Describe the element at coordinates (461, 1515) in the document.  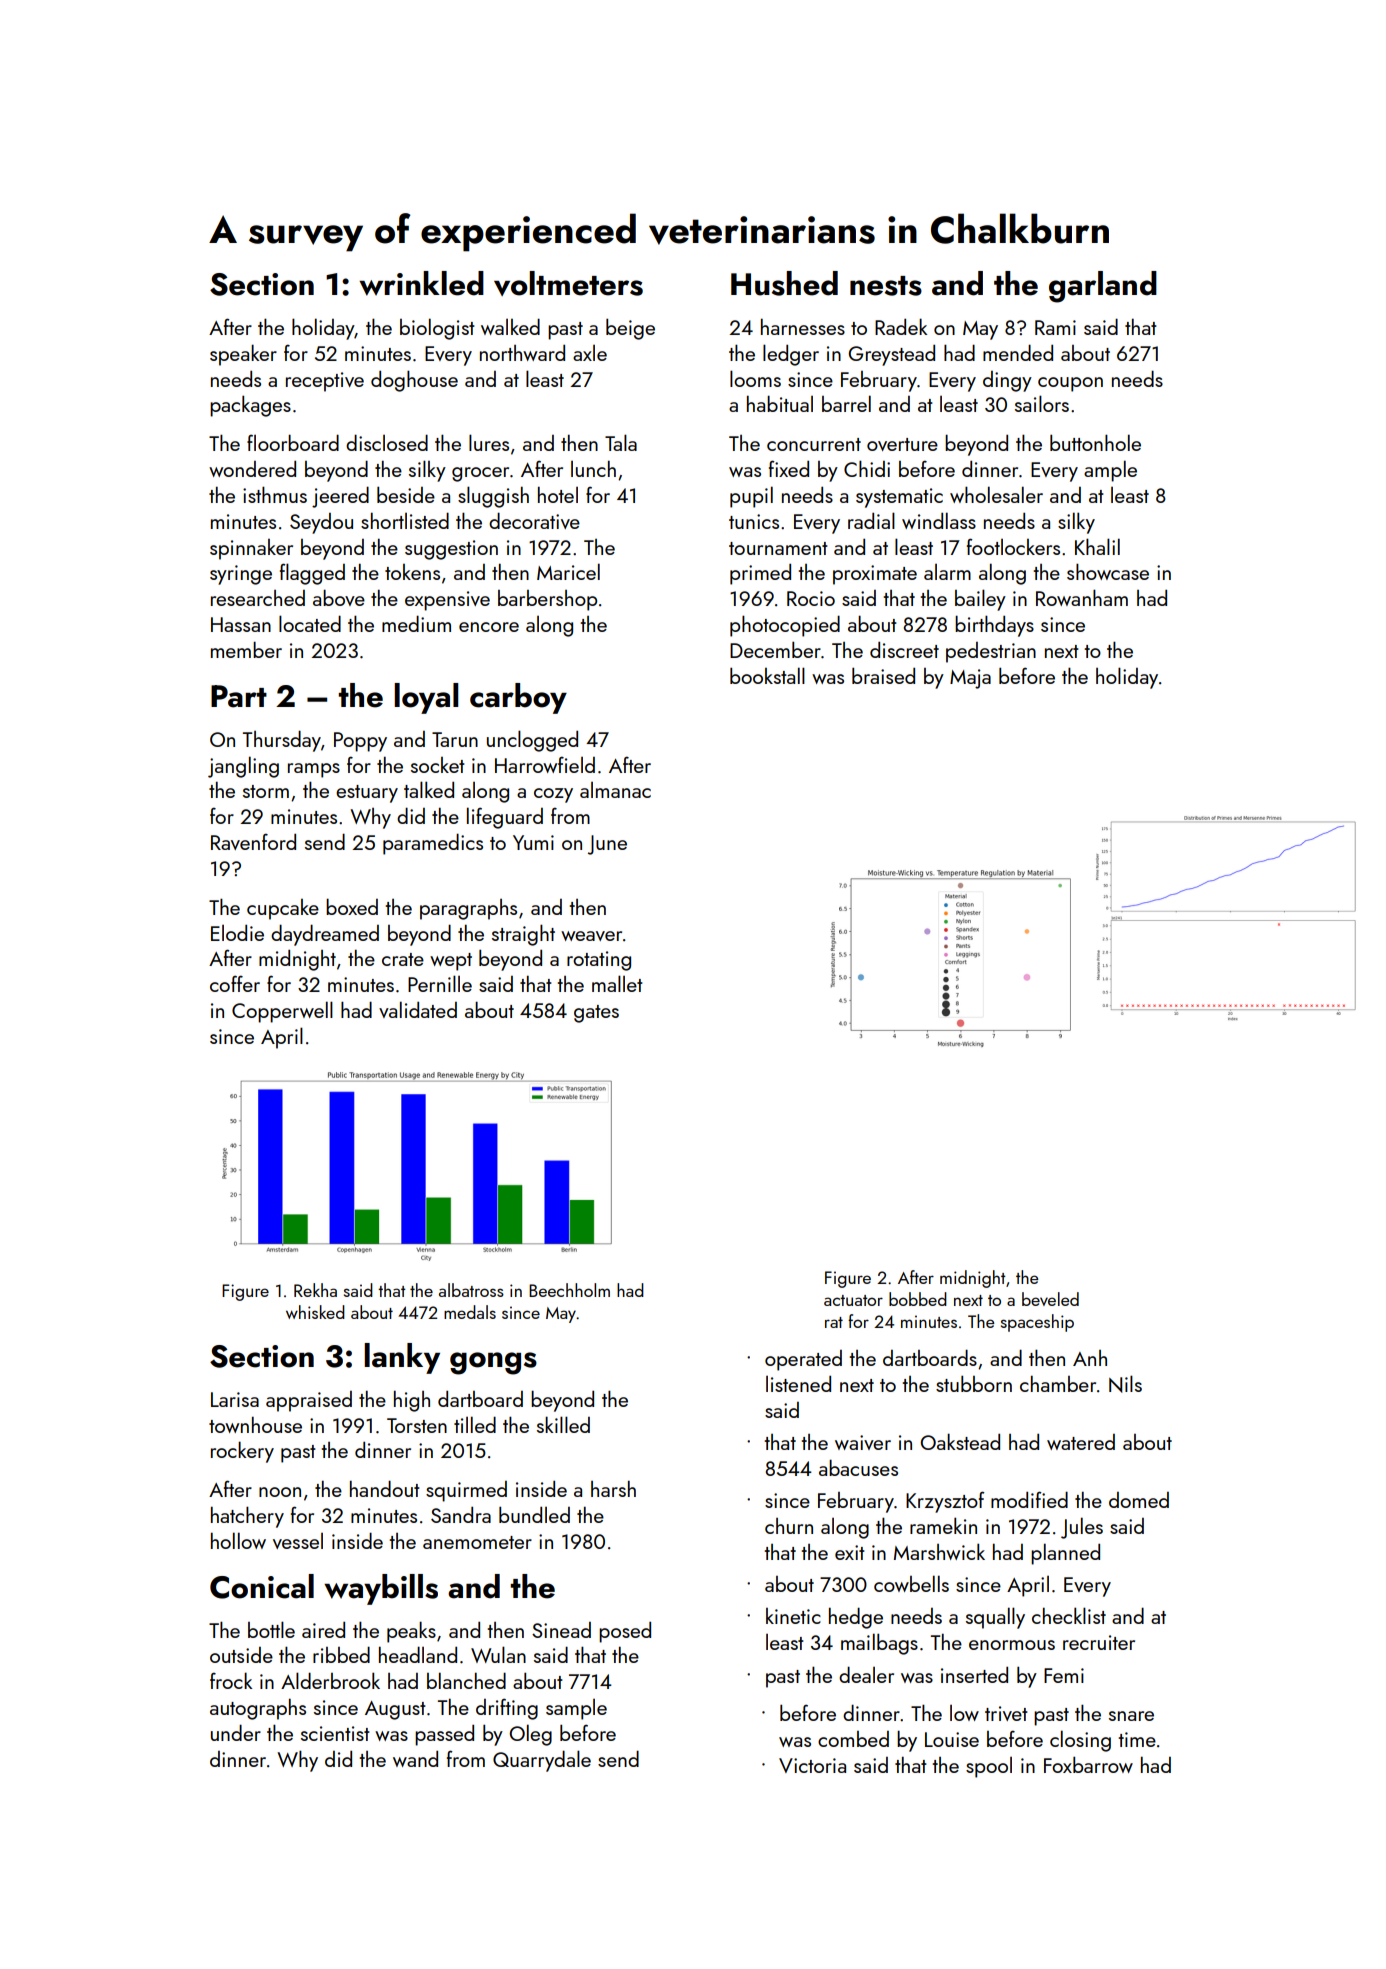
I see `Sandra` at that location.
